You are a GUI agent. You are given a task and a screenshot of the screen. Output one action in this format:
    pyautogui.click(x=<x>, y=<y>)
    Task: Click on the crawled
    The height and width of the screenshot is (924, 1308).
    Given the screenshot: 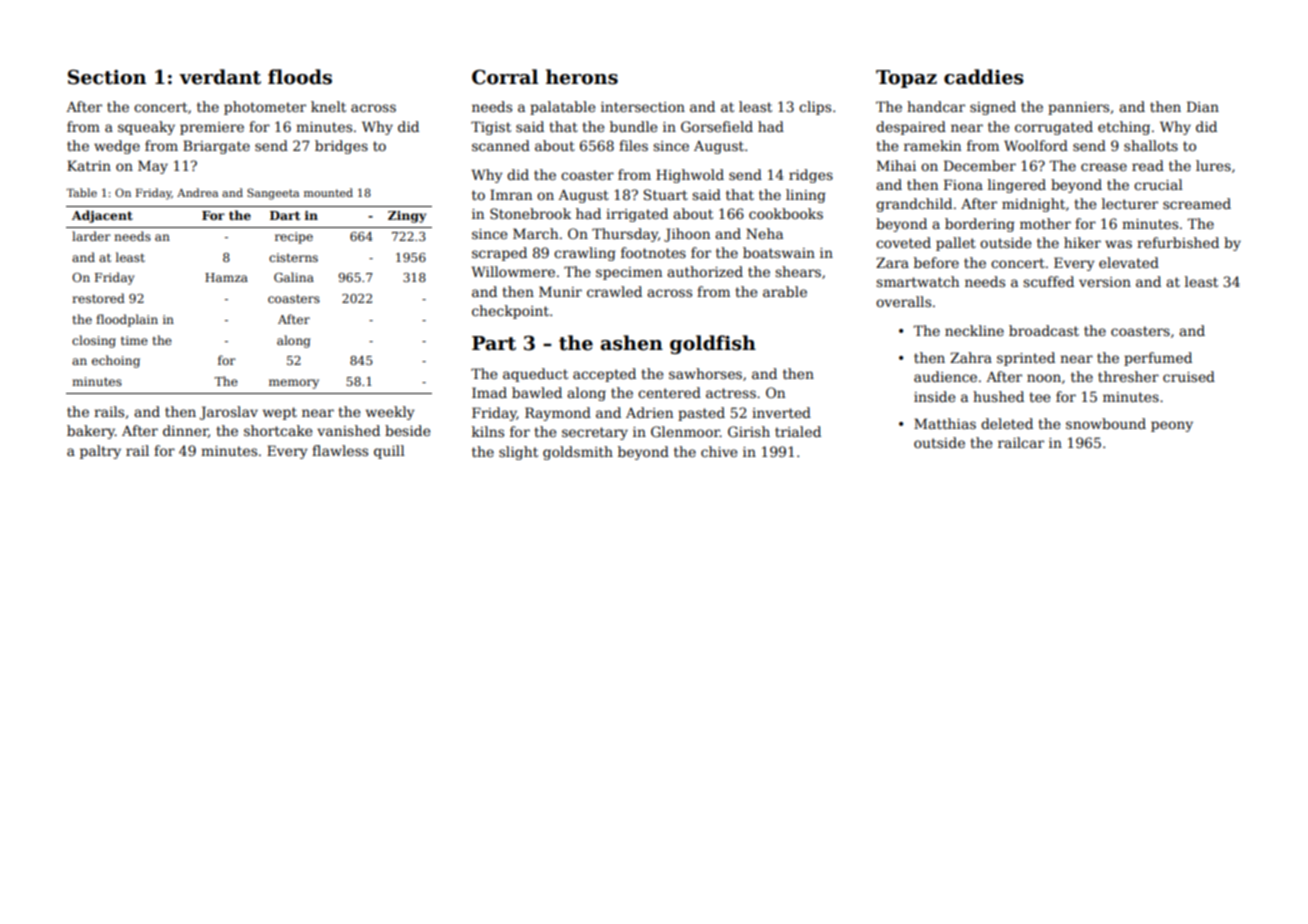 What is the action you would take?
    pyautogui.click(x=614, y=291)
